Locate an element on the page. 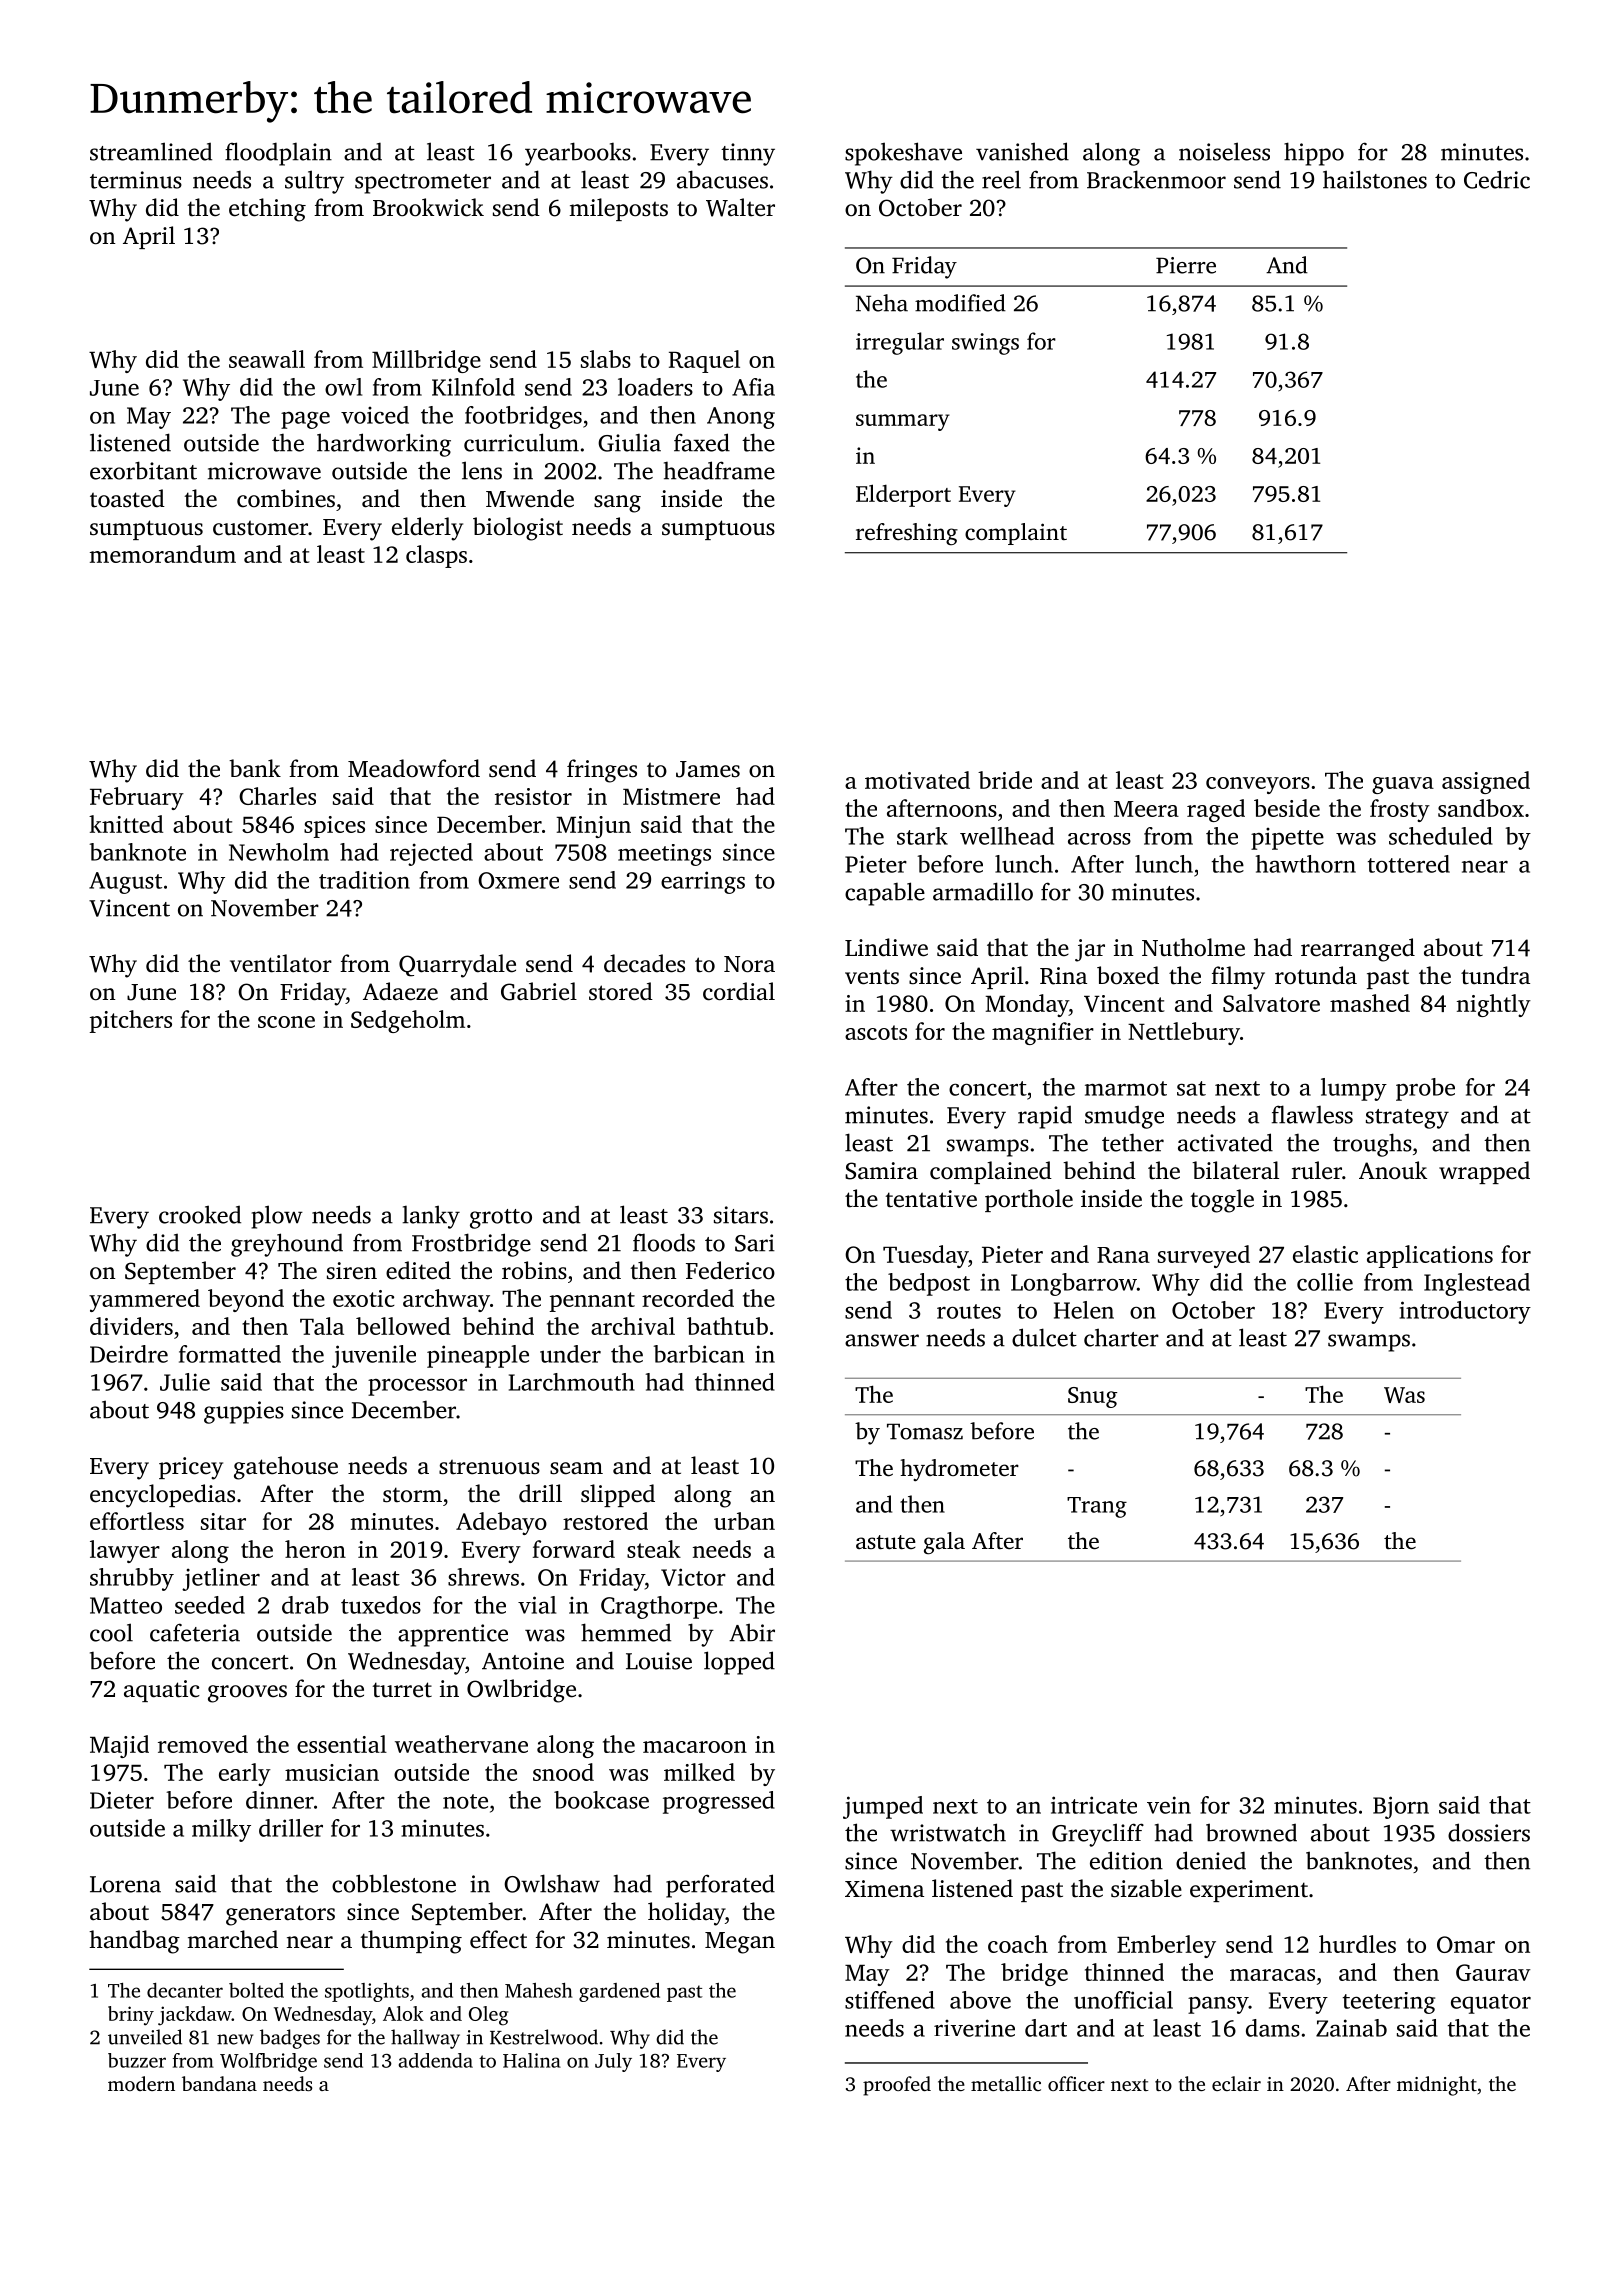 Image resolution: width=1620 pixels, height=2292 pixels. Megan is located at coordinates (740, 1943).
